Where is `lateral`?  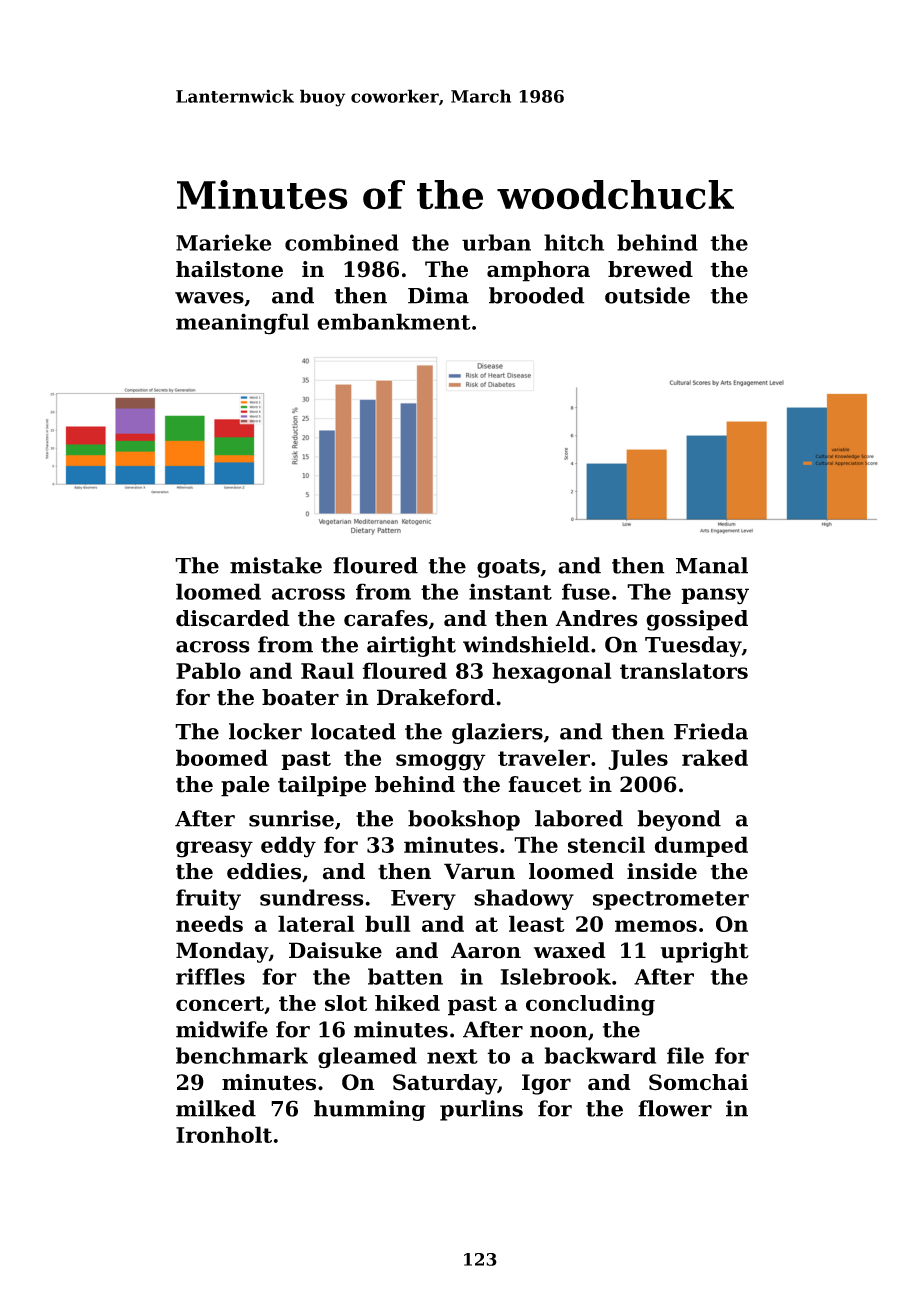 lateral is located at coordinates (316, 923).
